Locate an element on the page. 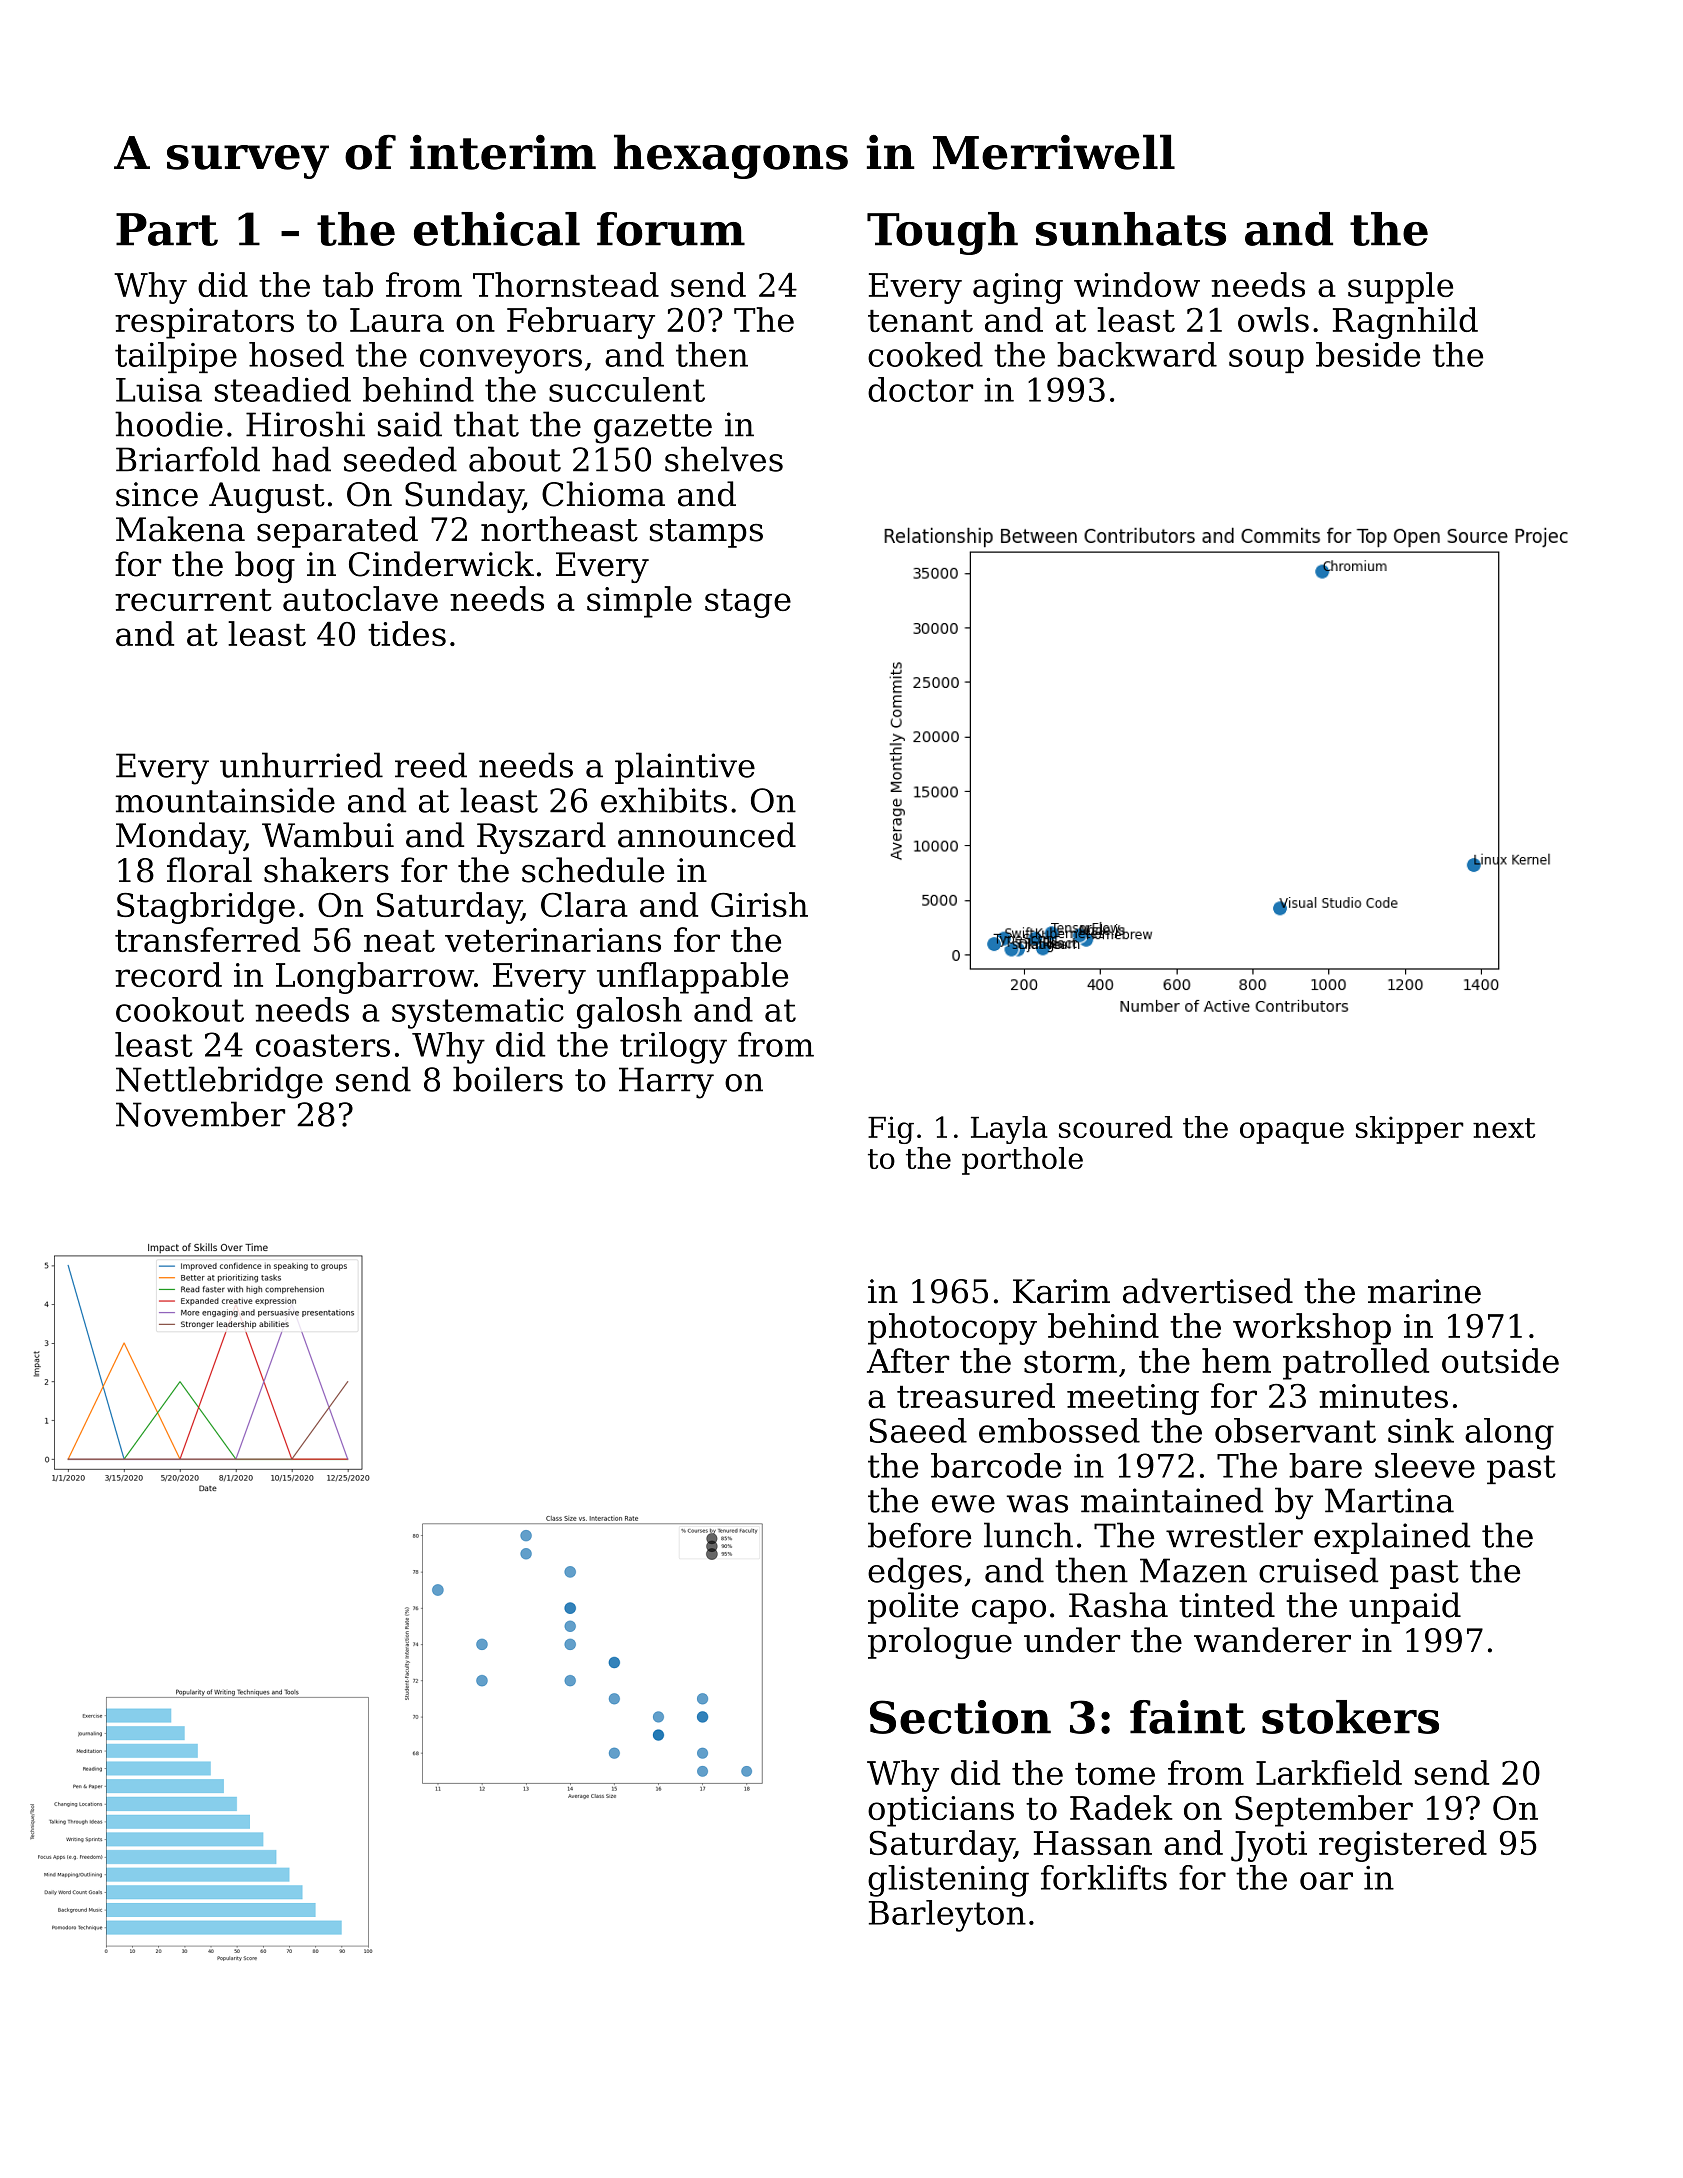  Saeed is located at coordinates (918, 1430).
